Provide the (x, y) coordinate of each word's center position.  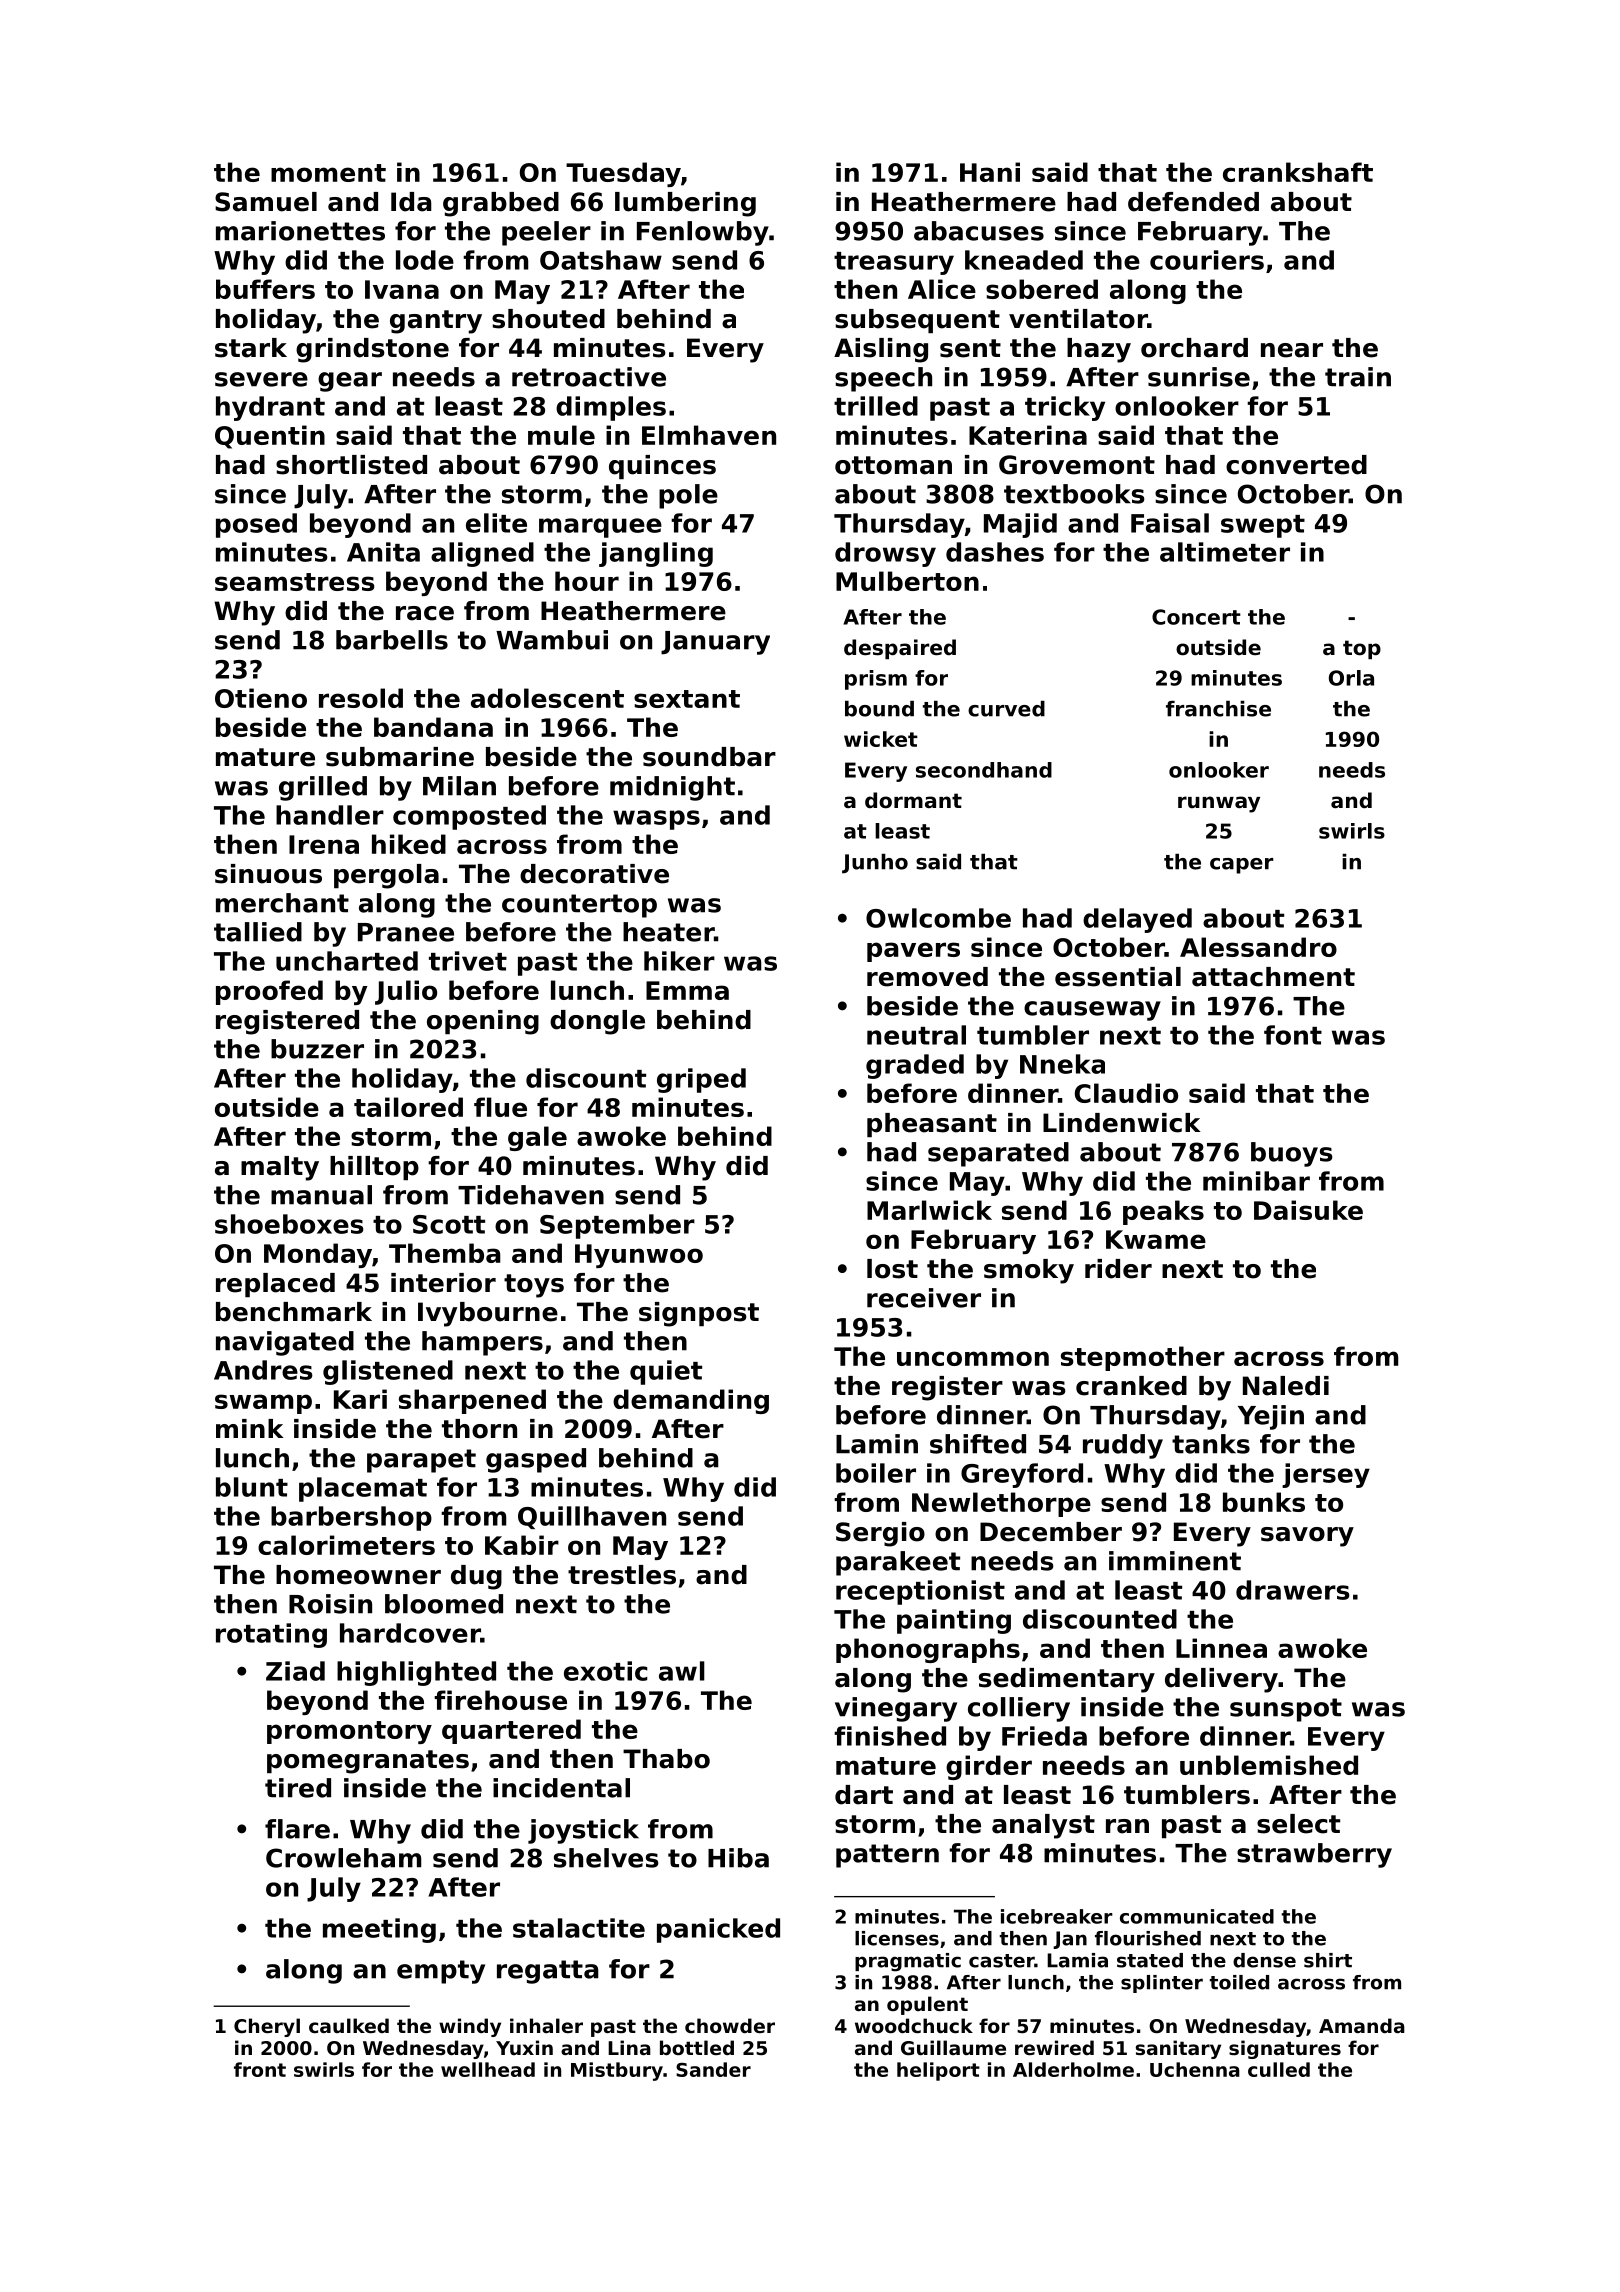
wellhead (488, 2069)
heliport (938, 2071)
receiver (924, 1298)
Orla (1351, 678)
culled (1279, 2069)
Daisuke (1308, 1210)
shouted (548, 319)
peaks (1163, 1212)
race (425, 613)
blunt (252, 1487)
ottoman (893, 465)
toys (534, 1286)
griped (701, 1080)
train (1358, 377)
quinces (662, 467)
